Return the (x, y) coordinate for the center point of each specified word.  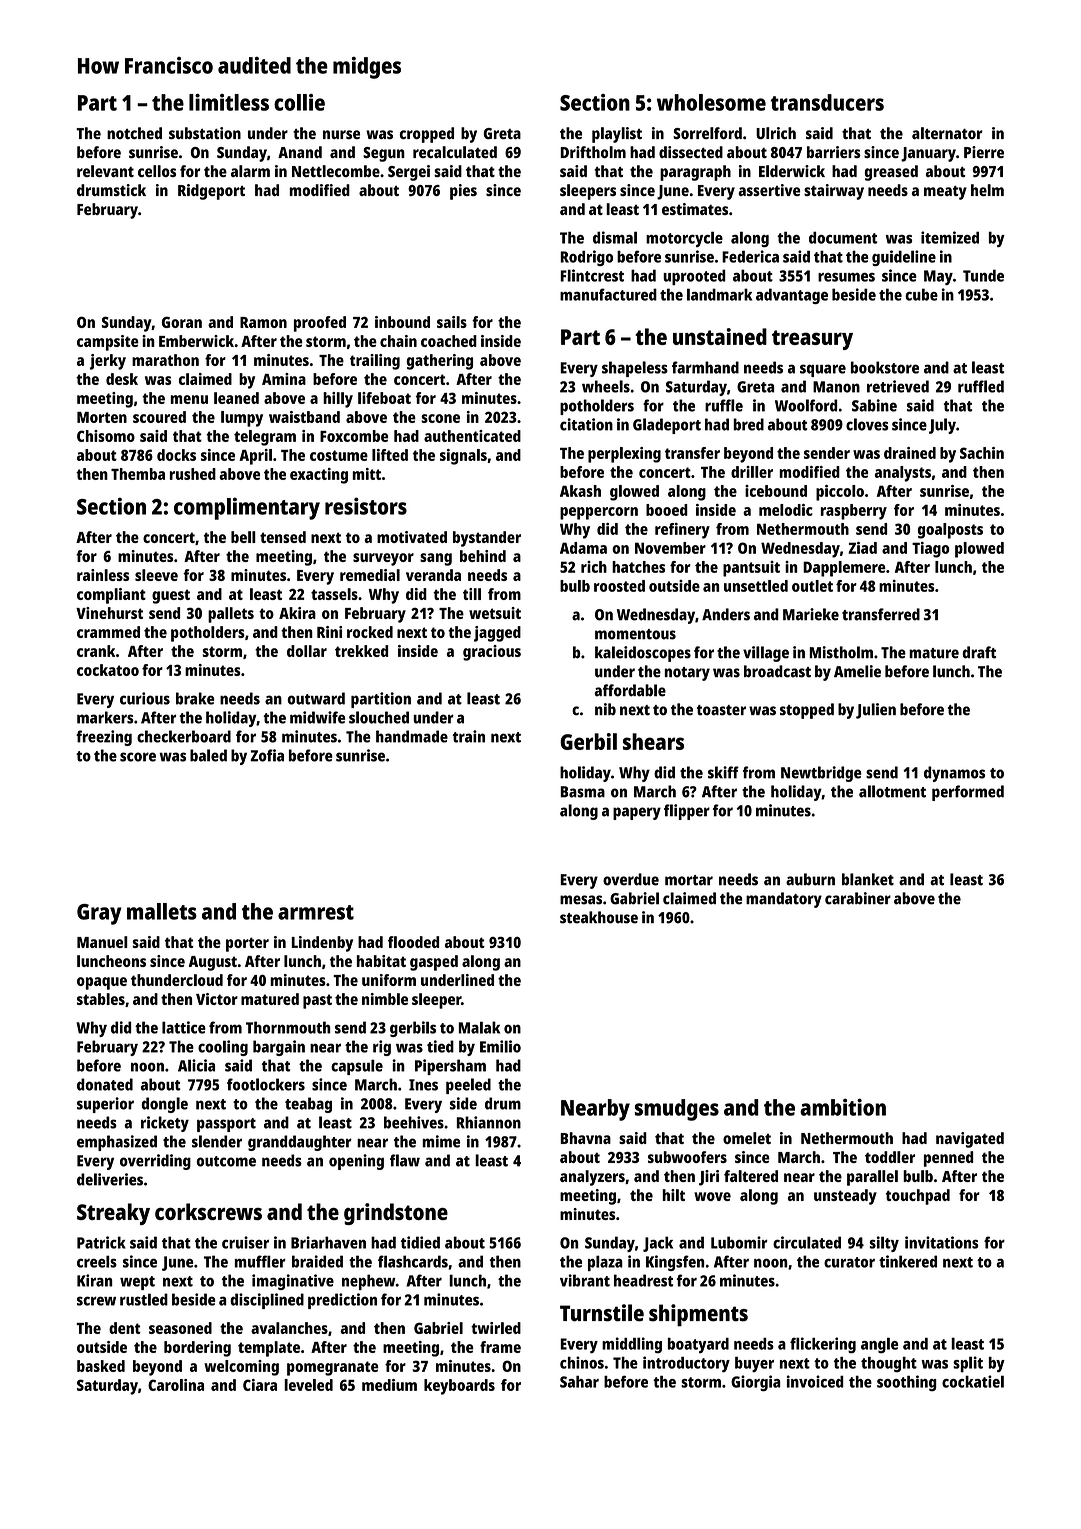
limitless (229, 102)
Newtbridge (821, 774)
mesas (581, 900)
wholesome (711, 102)
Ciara (260, 1385)
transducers (827, 102)
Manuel (102, 942)
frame (500, 1347)
